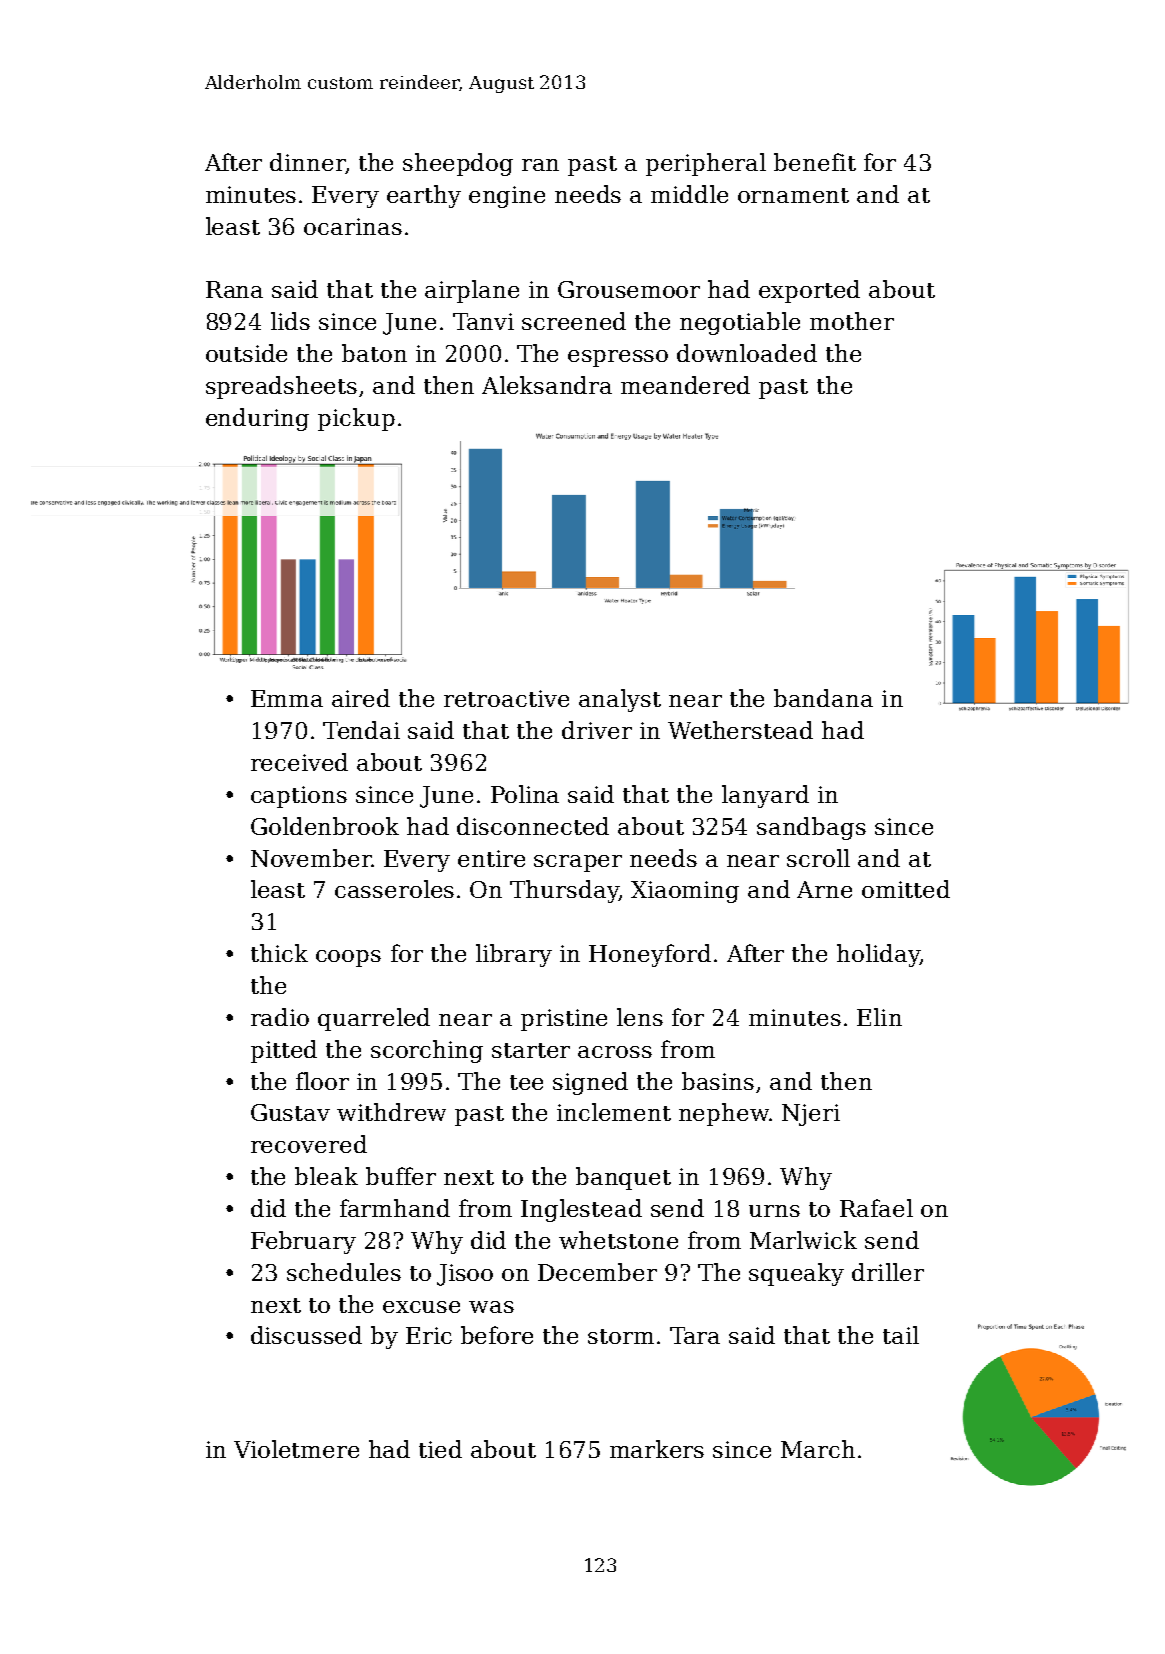 Image resolution: width=1165 pixels, height=1654 pixels. Describe the element at coordinates (287, 698) in the screenshot. I see `Emma` at that location.
